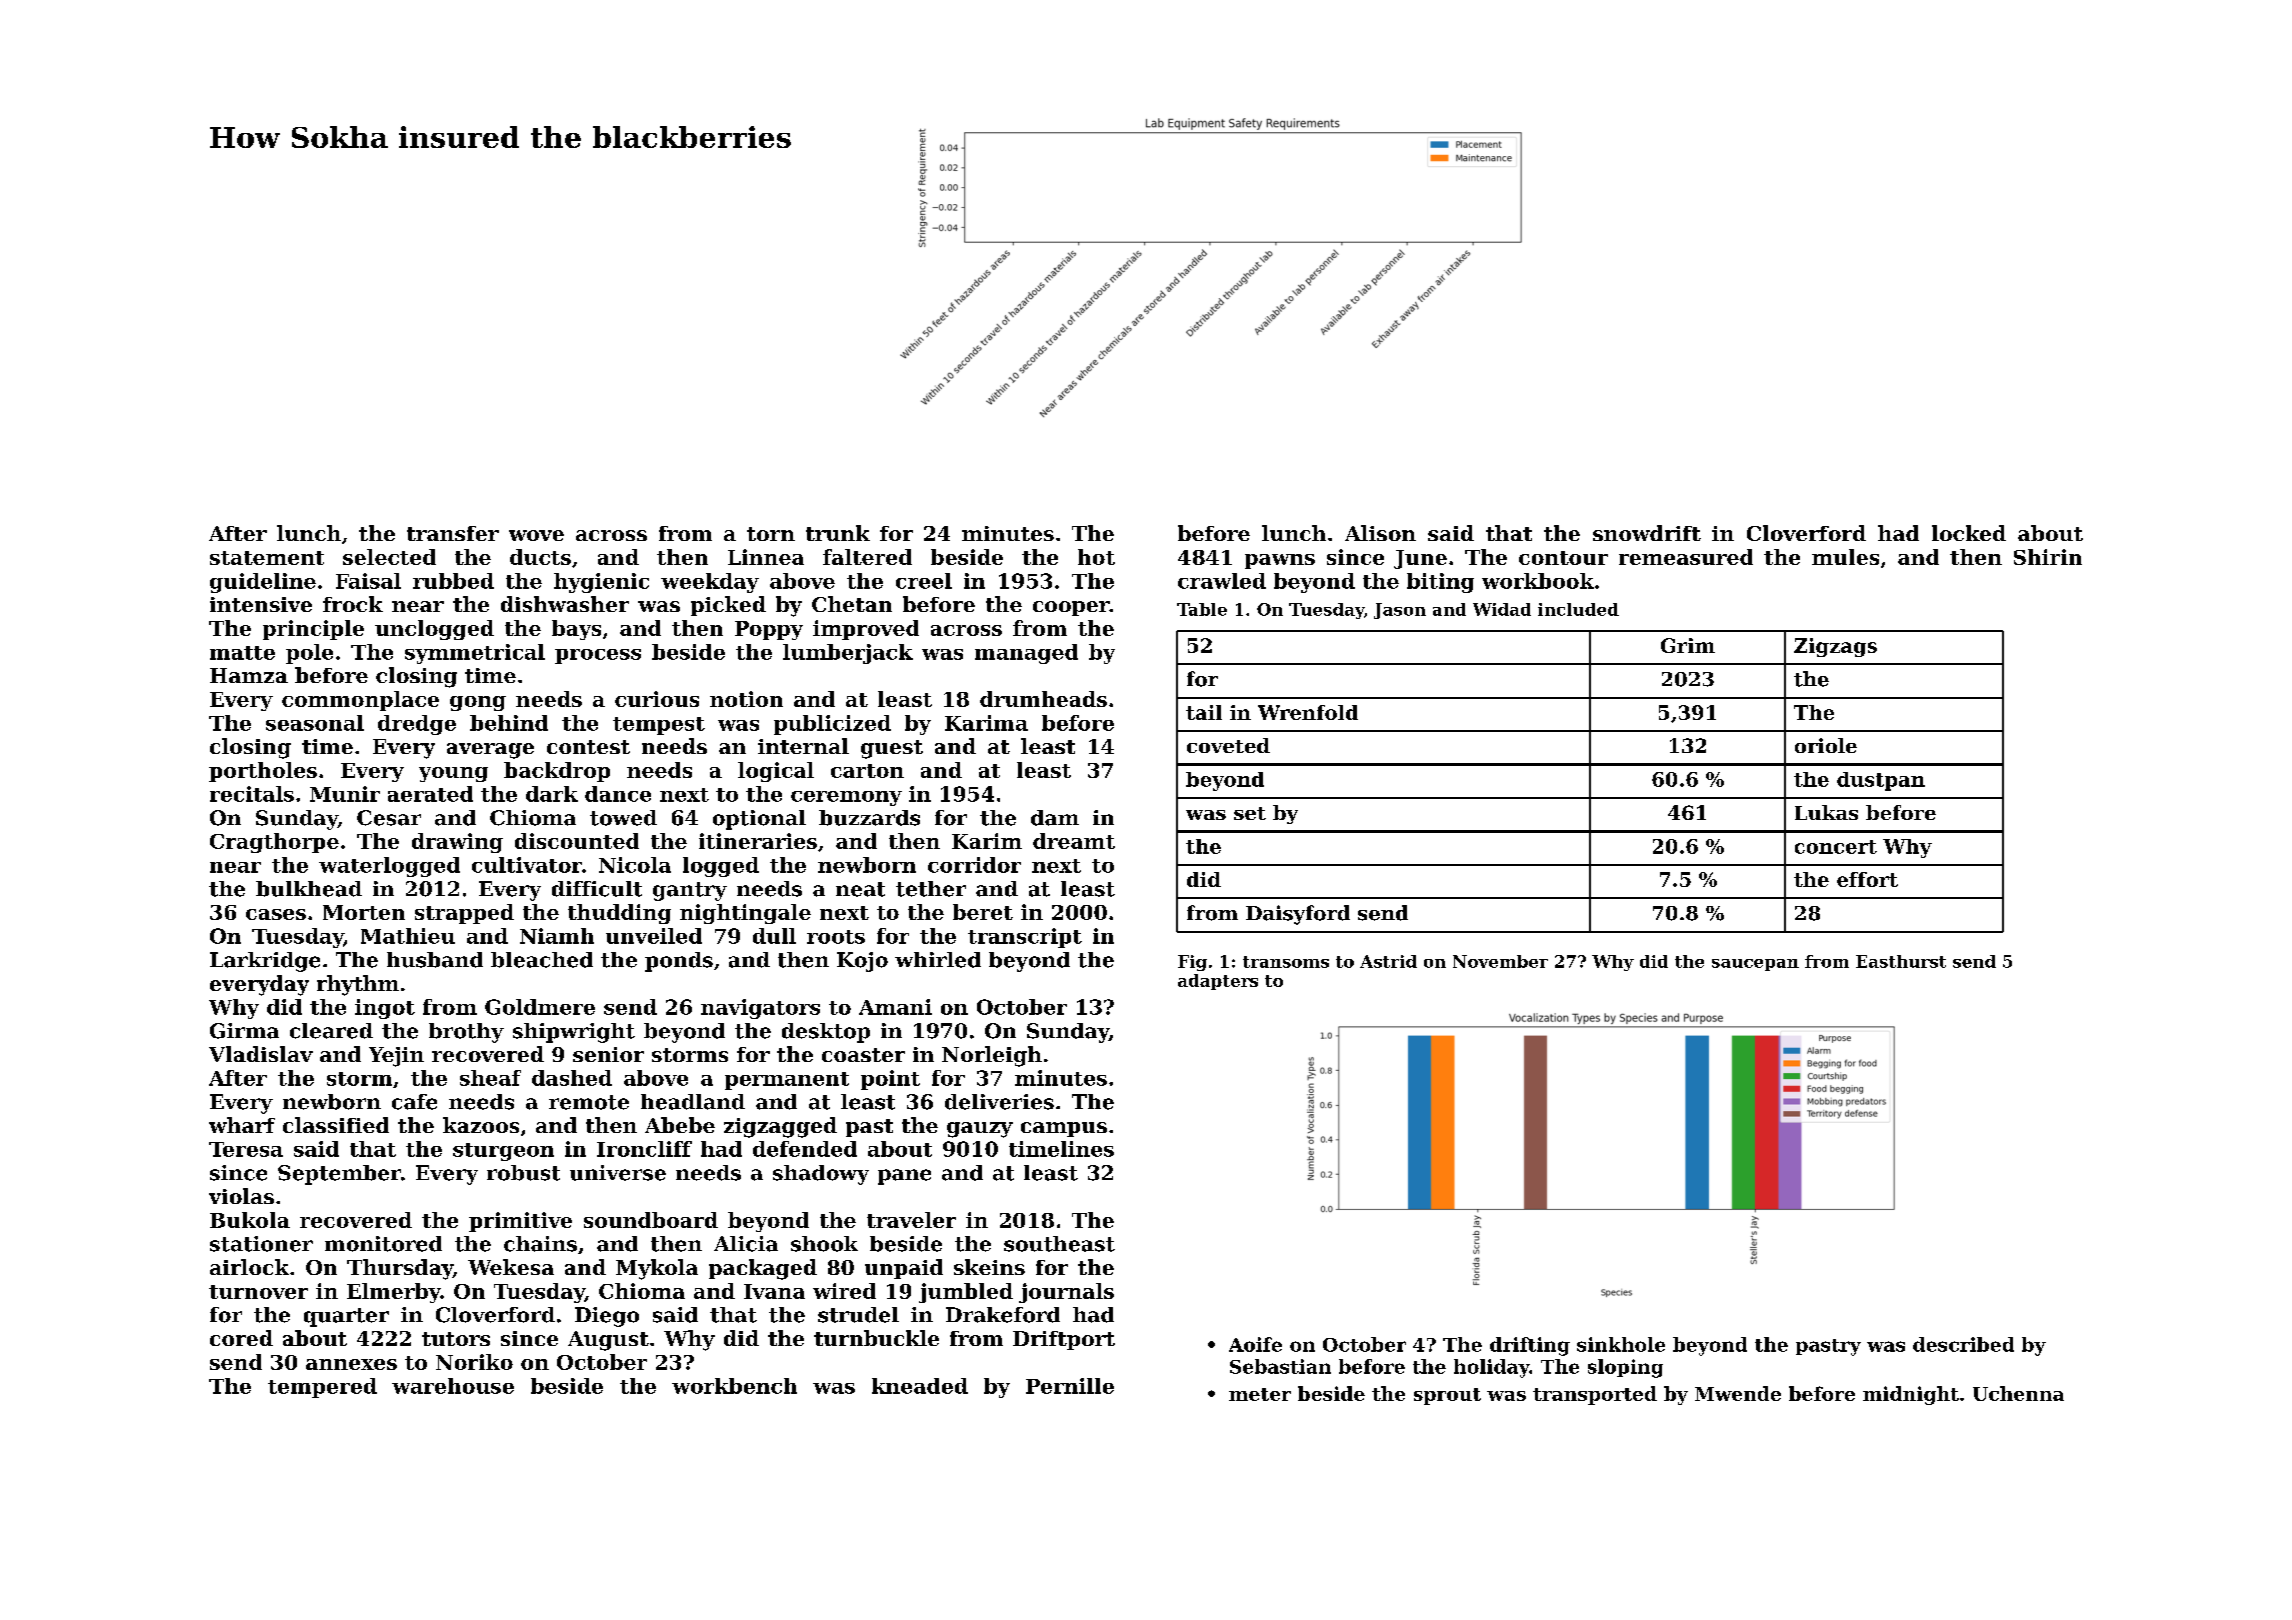  I want to click on itineraries, so click(758, 841).
